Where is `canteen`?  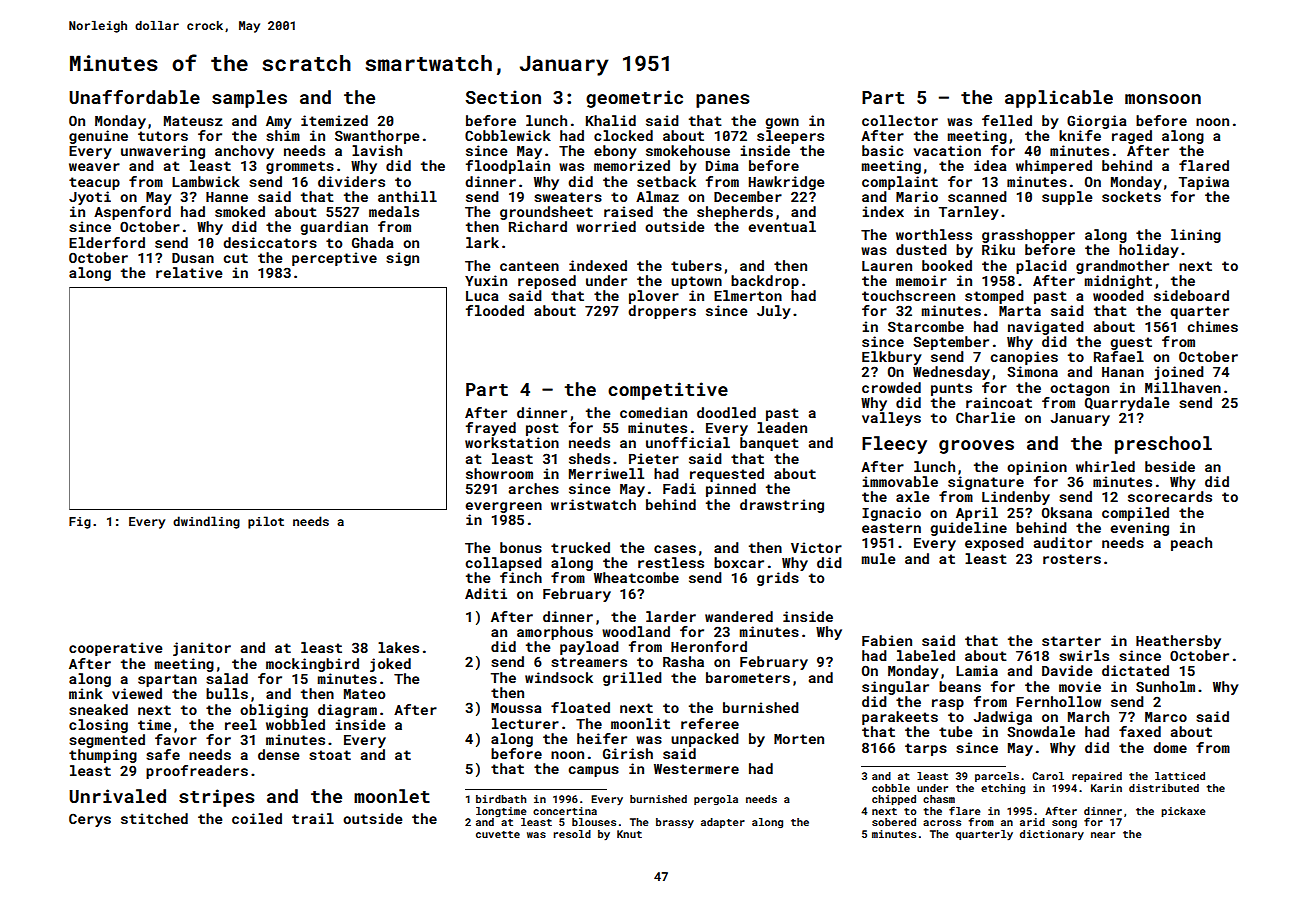
canteen is located at coordinates (529, 266).
